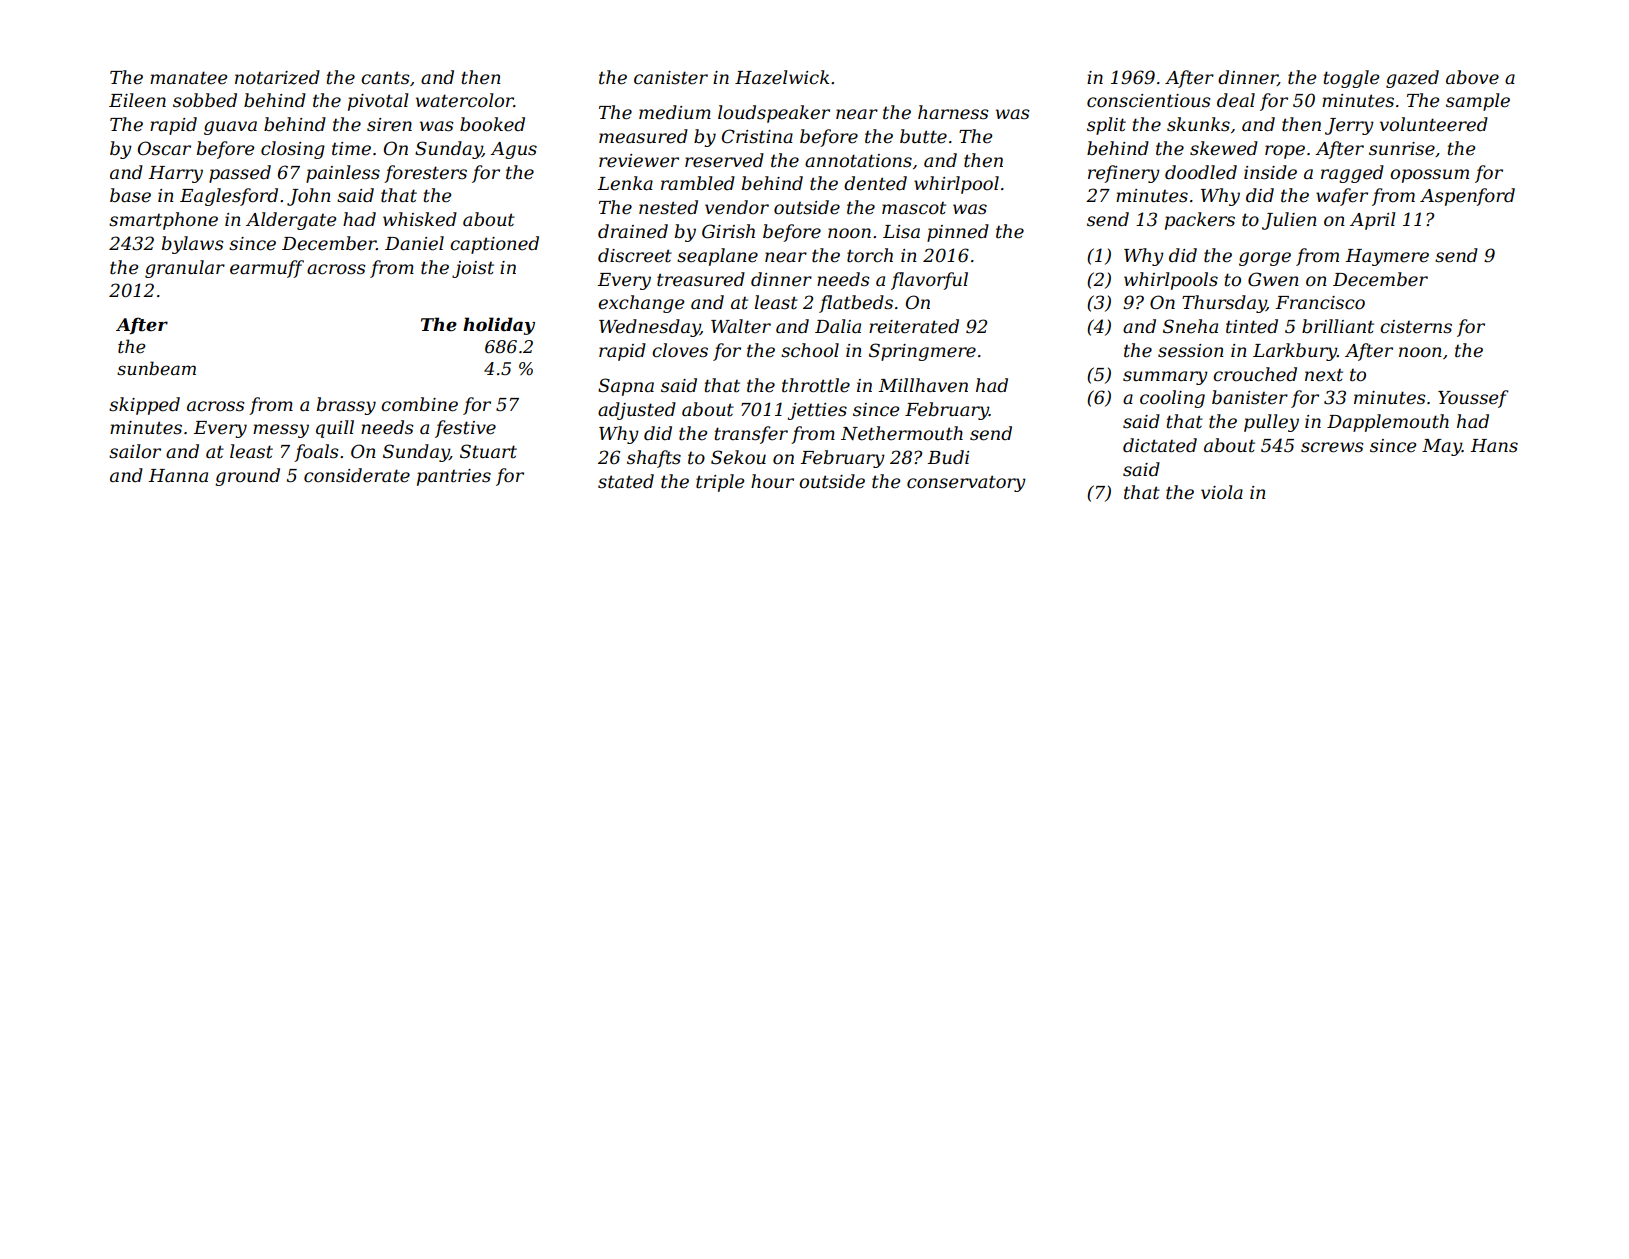 Image resolution: width=1629 pixels, height=1259 pixels. I want to click on manatee, so click(188, 78).
